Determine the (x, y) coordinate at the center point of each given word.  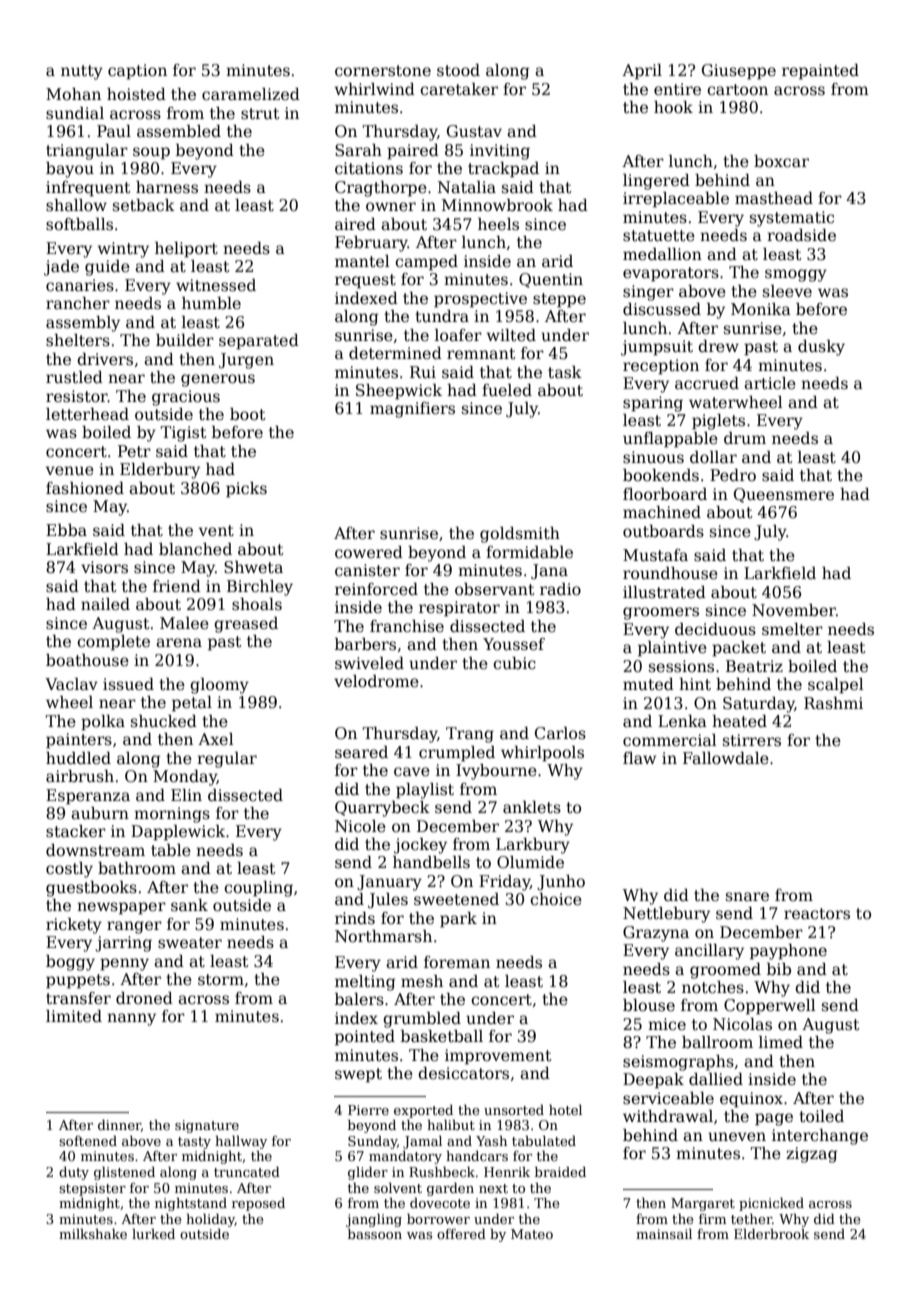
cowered (369, 552)
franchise (407, 626)
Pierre (368, 1110)
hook (673, 107)
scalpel (836, 686)
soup (151, 153)
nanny (131, 1019)
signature (207, 1126)
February (371, 244)
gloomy (219, 686)
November (794, 610)
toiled (821, 1116)
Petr (134, 451)
